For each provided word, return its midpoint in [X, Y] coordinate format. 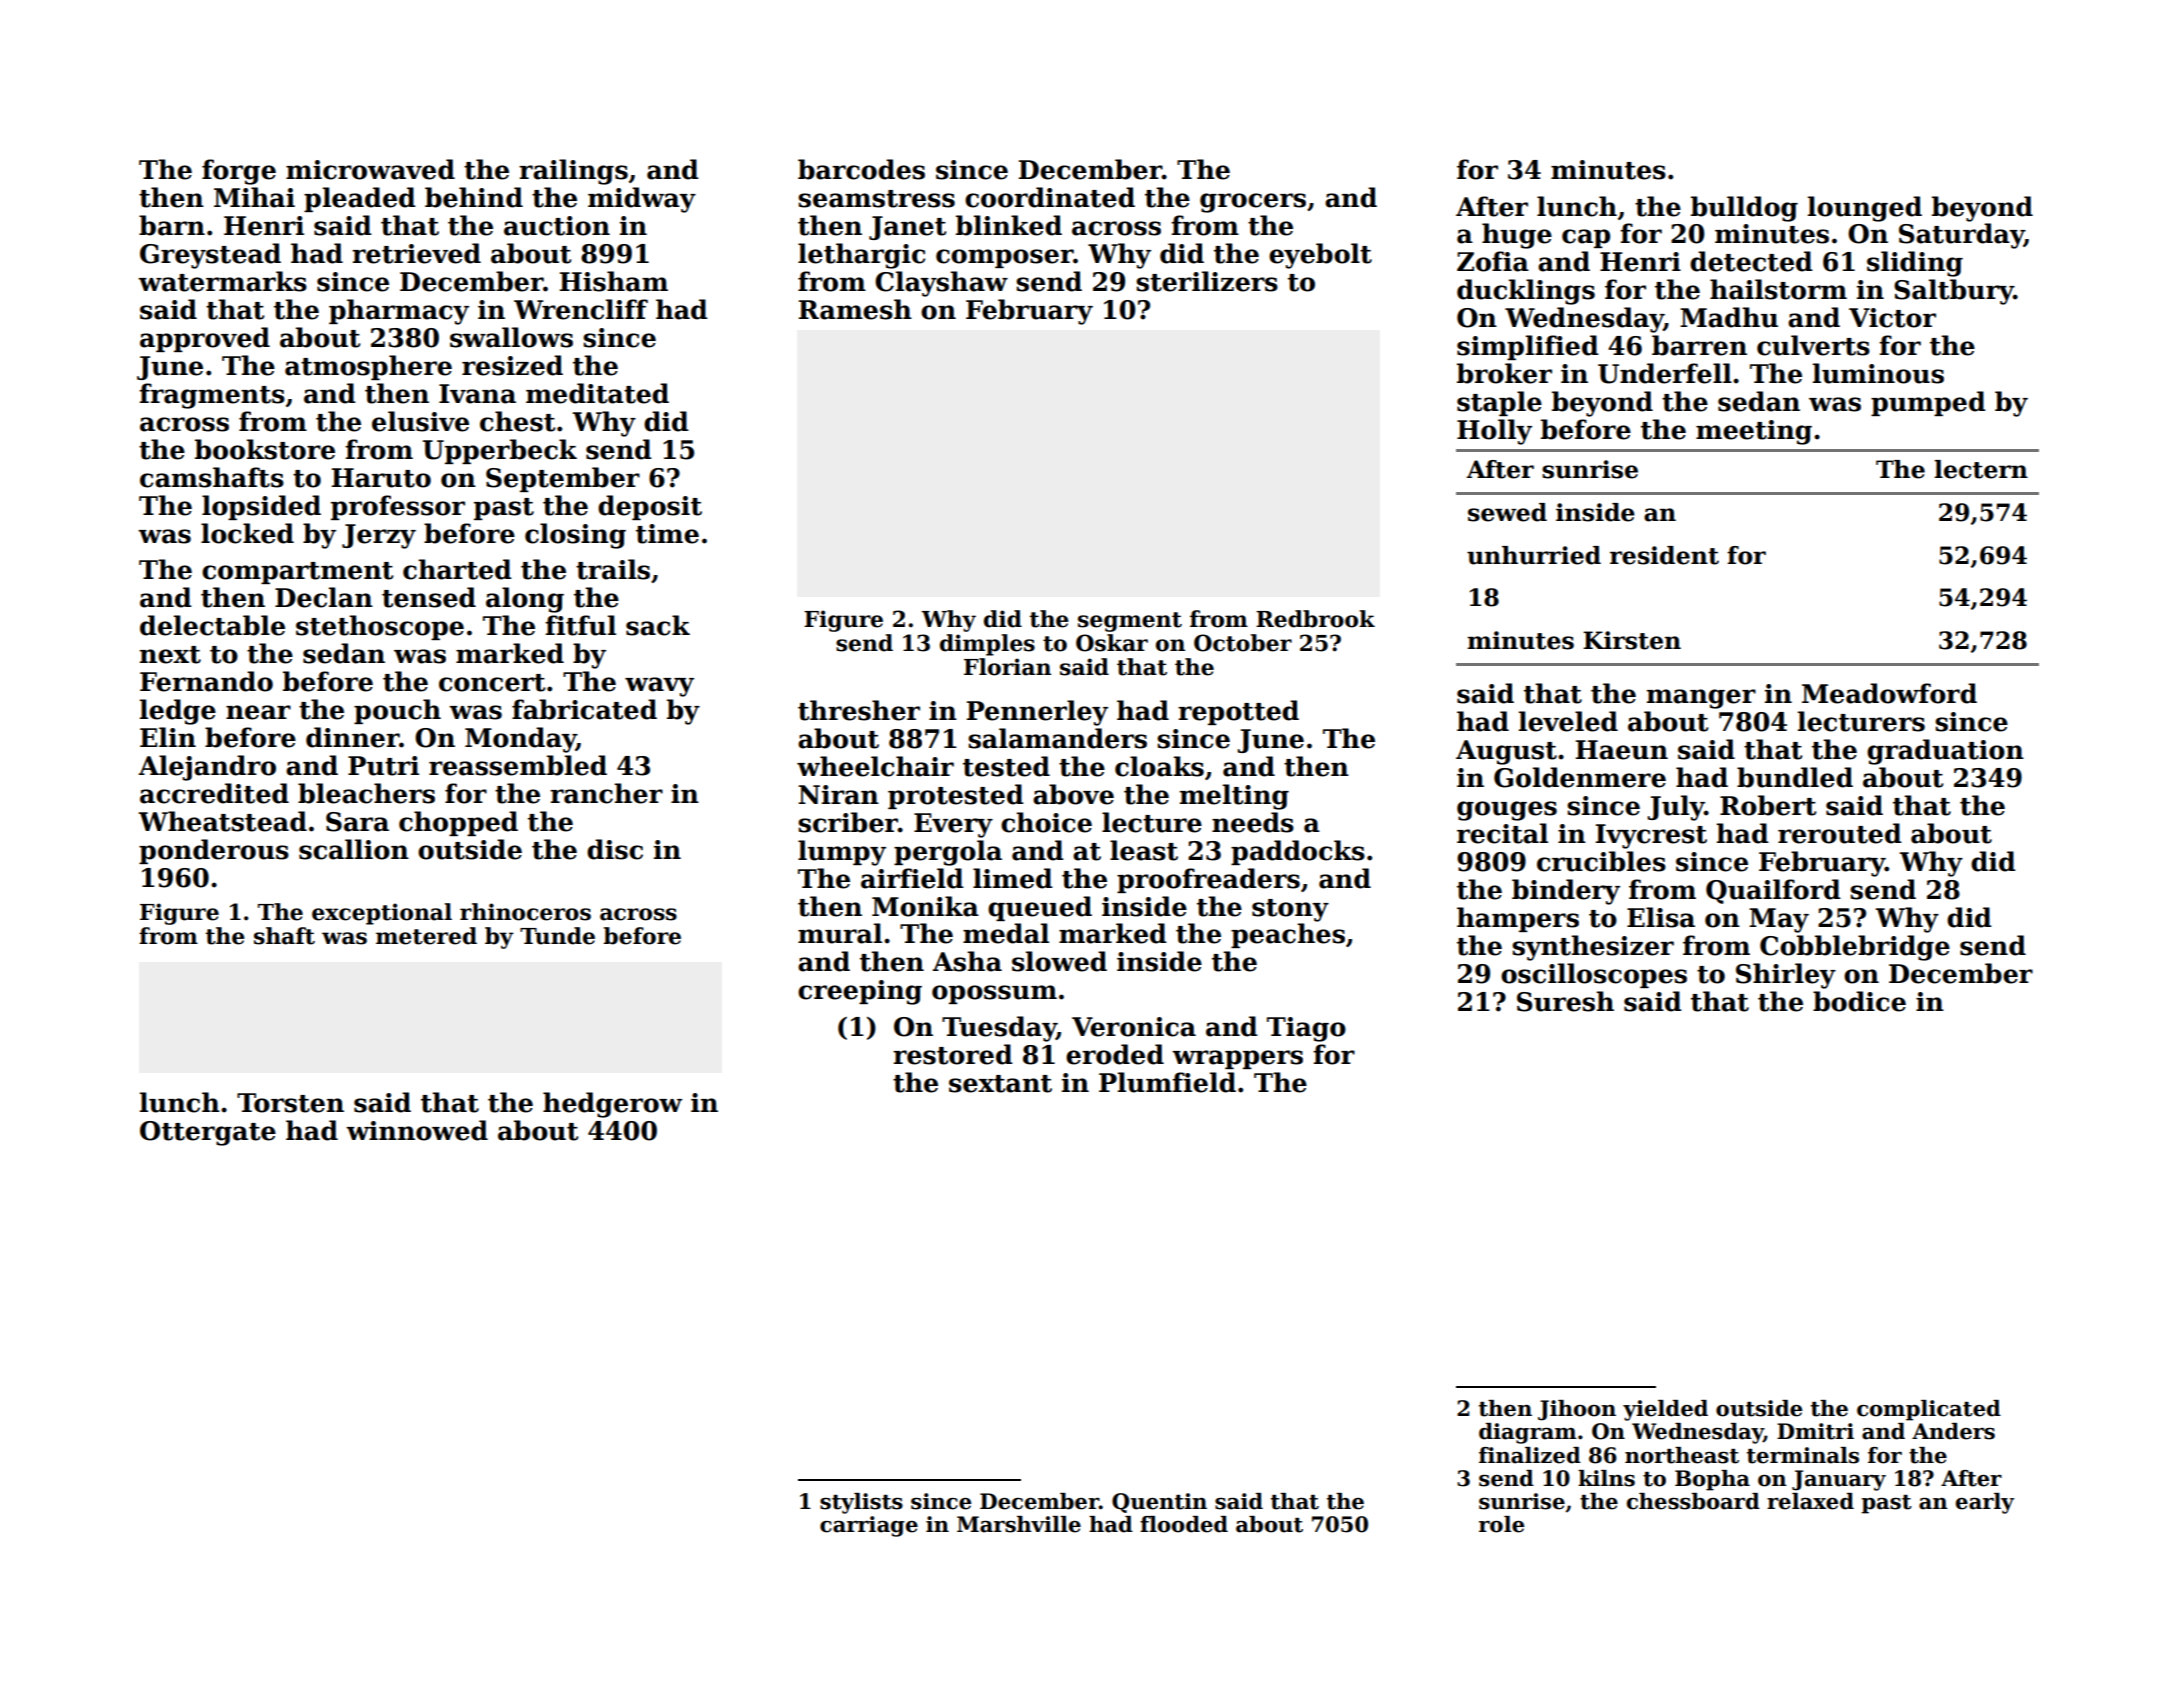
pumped [1928, 403]
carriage [869, 1526]
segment [1130, 622]
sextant [1000, 1084]
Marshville [1019, 1524]
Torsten [290, 1103]
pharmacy [399, 312]
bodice [1859, 1001]
